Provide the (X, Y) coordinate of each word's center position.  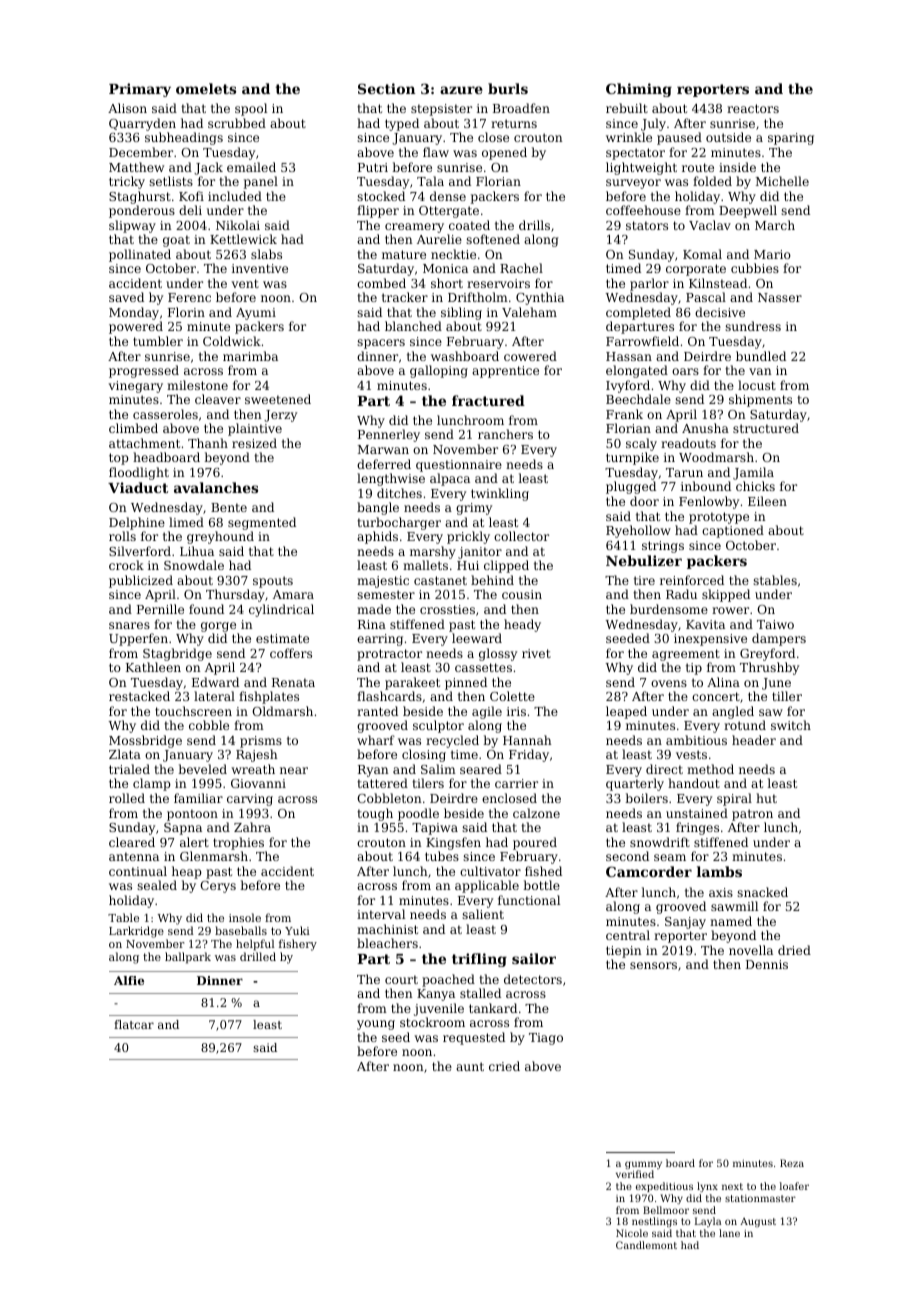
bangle (378, 508)
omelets (206, 88)
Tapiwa (435, 829)
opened (504, 153)
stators (647, 225)
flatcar (134, 1024)
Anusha (705, 428)
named (731, 921)
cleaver (218, 399)
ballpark (188, 958)
